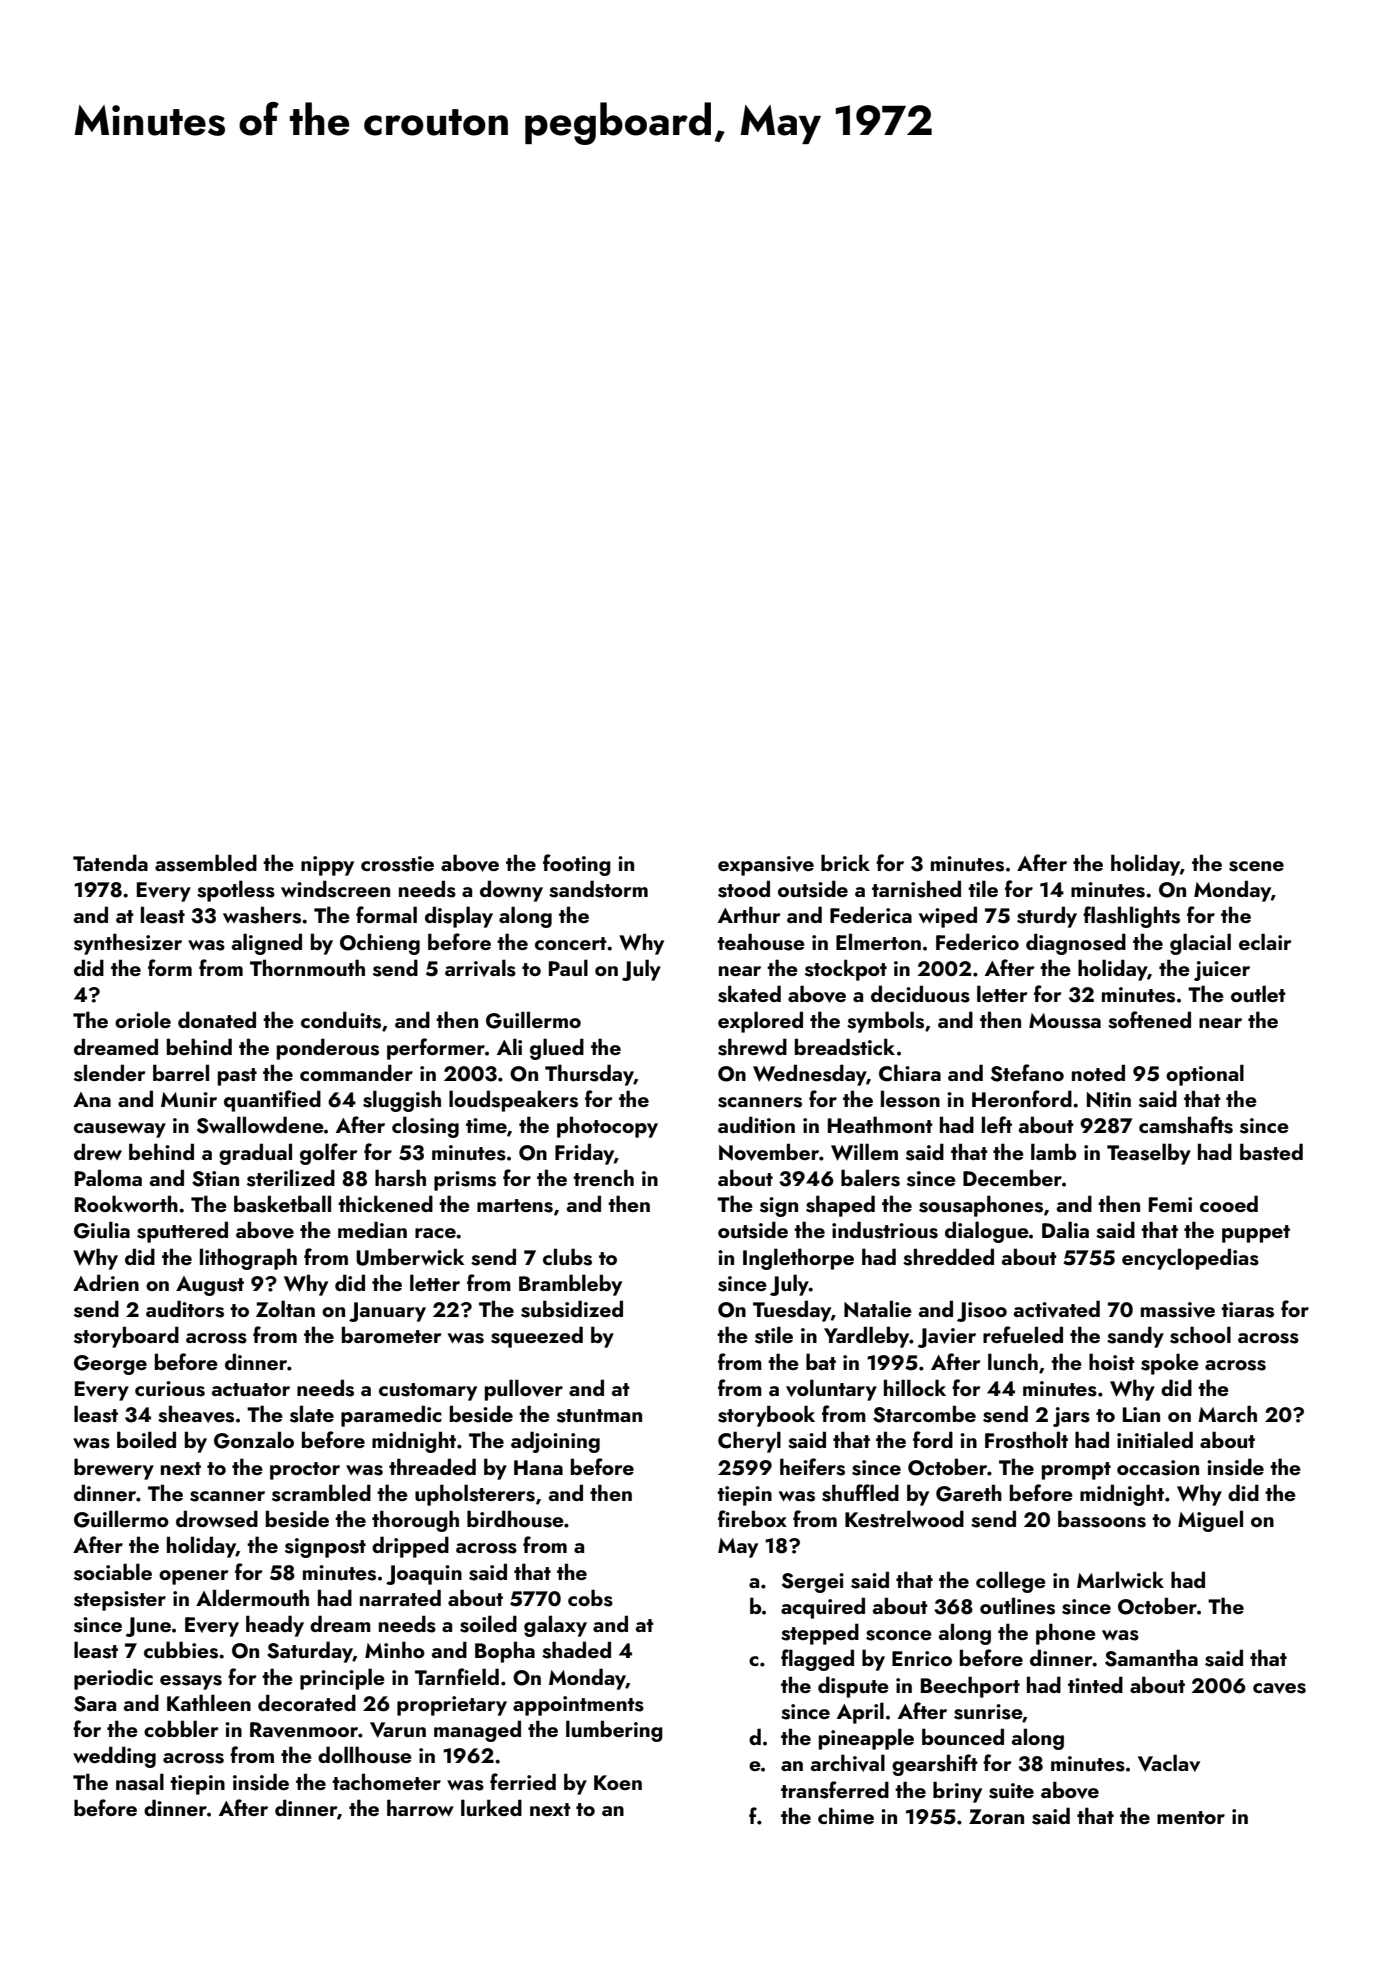 The width and height of the page is (1386, 1969). Describe the element at coordinates (210, 1286) in the page. I see `August` at that location.
